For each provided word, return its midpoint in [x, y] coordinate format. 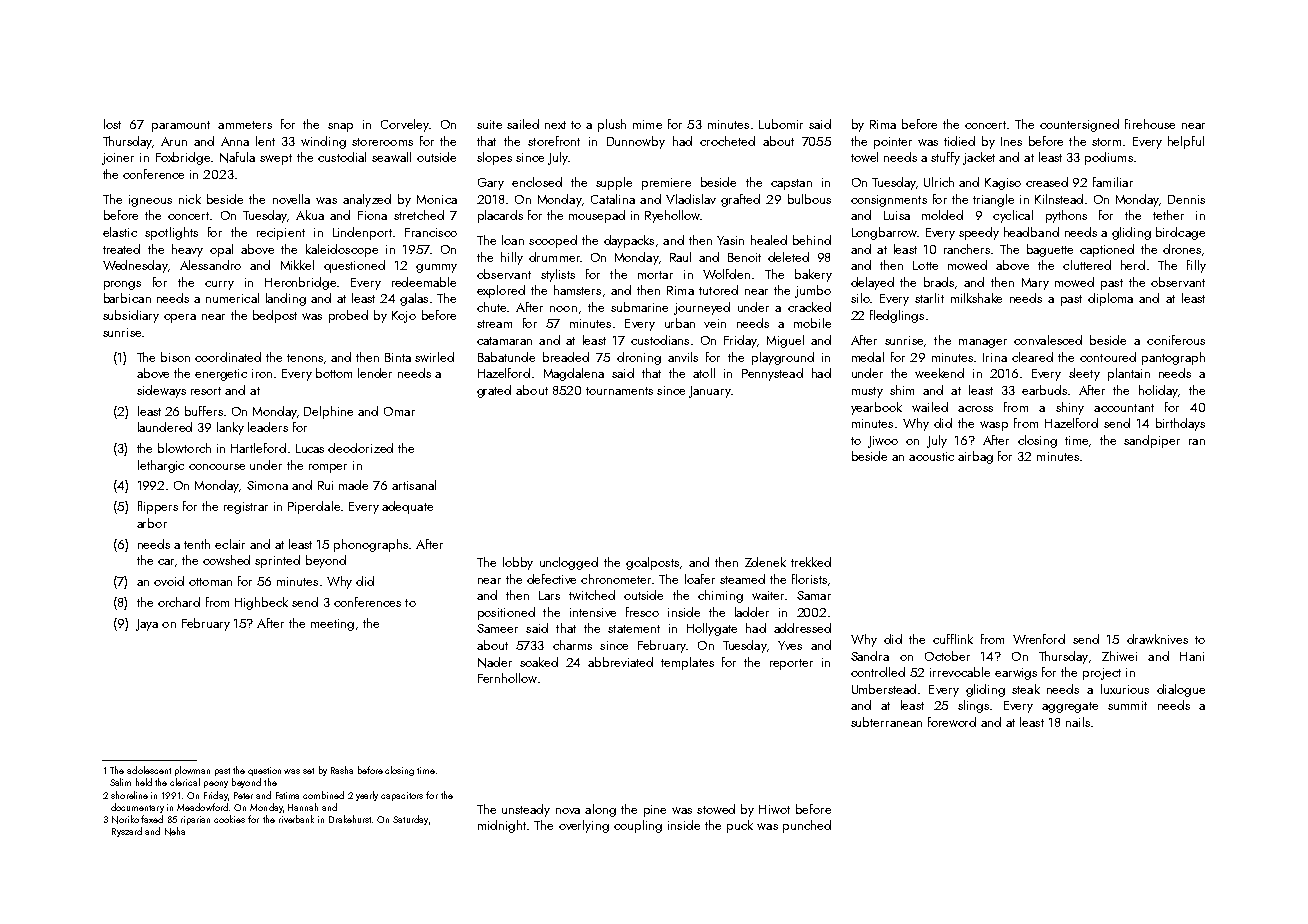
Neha [175, 831]
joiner [118, 159]
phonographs [371, 545]
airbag [975, 457]
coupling [638, 826]
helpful [1186, 142]
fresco [642, 612]
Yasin [730, 240]
